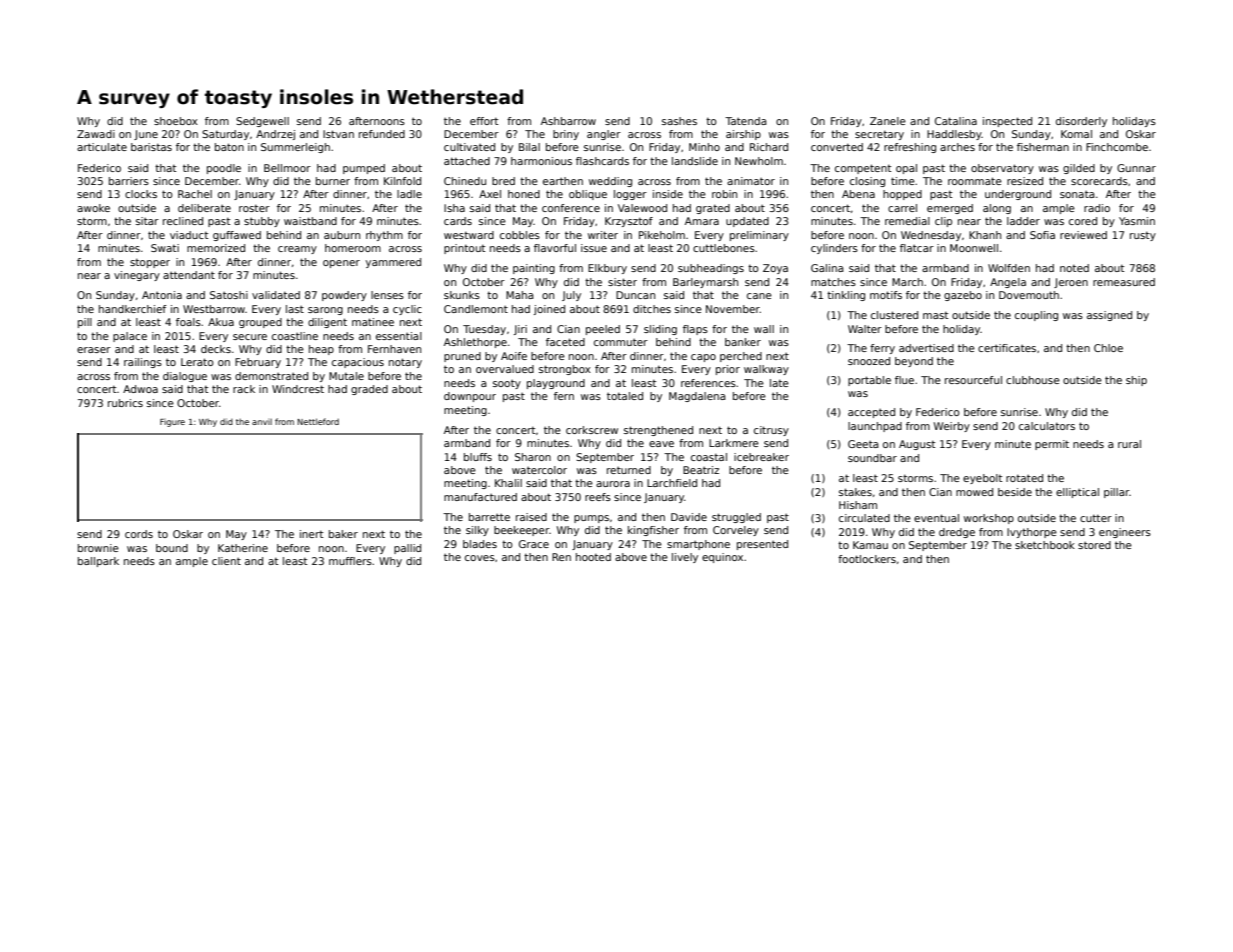 This image has height=952, width=1233. I want to click on downpour, so click(470, 397).
